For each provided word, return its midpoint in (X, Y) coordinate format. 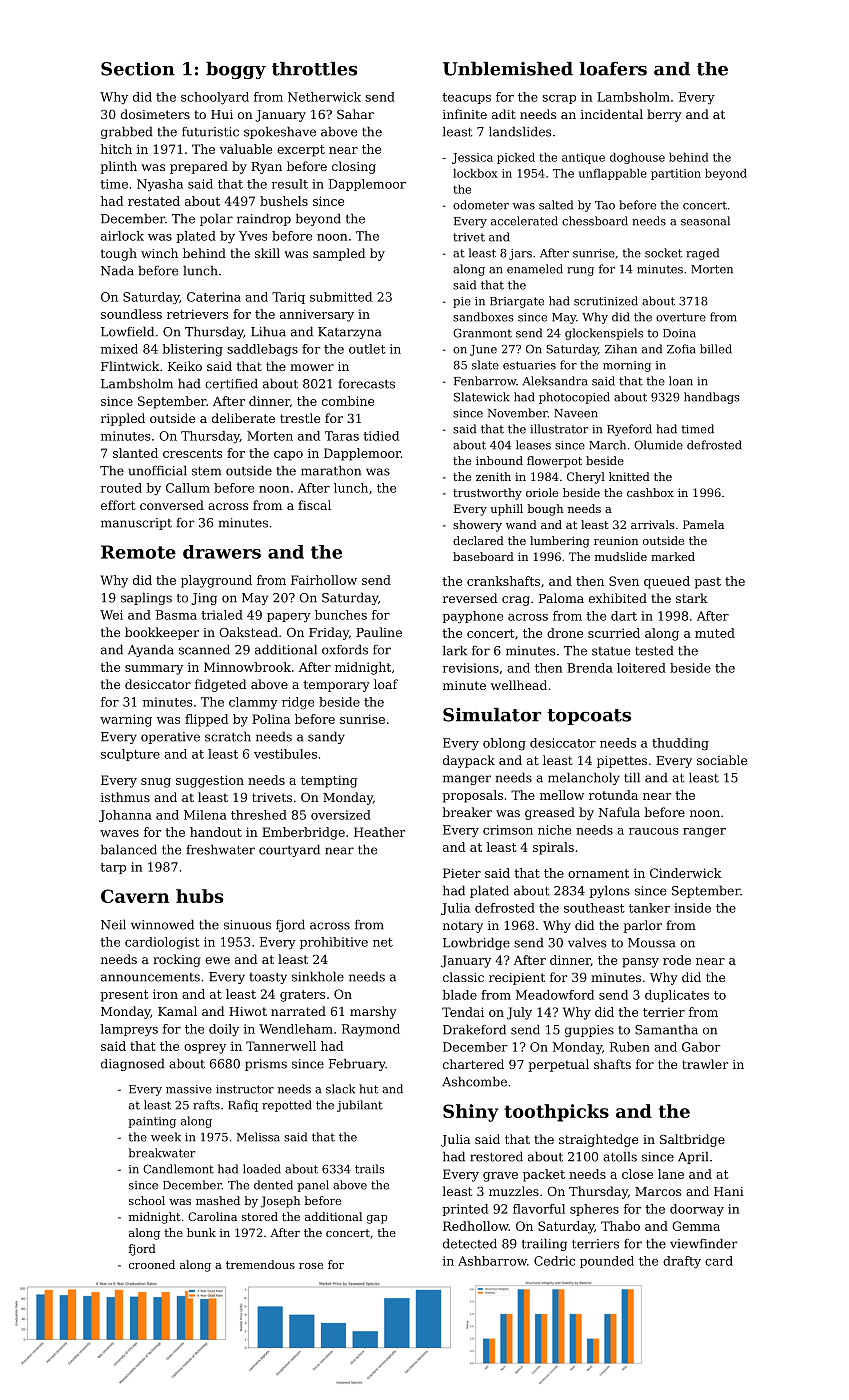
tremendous (260, 1264)
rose (311, 1266)
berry (664, 115)
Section (138, 69)
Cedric (554, 1261)
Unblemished (508, 69)
